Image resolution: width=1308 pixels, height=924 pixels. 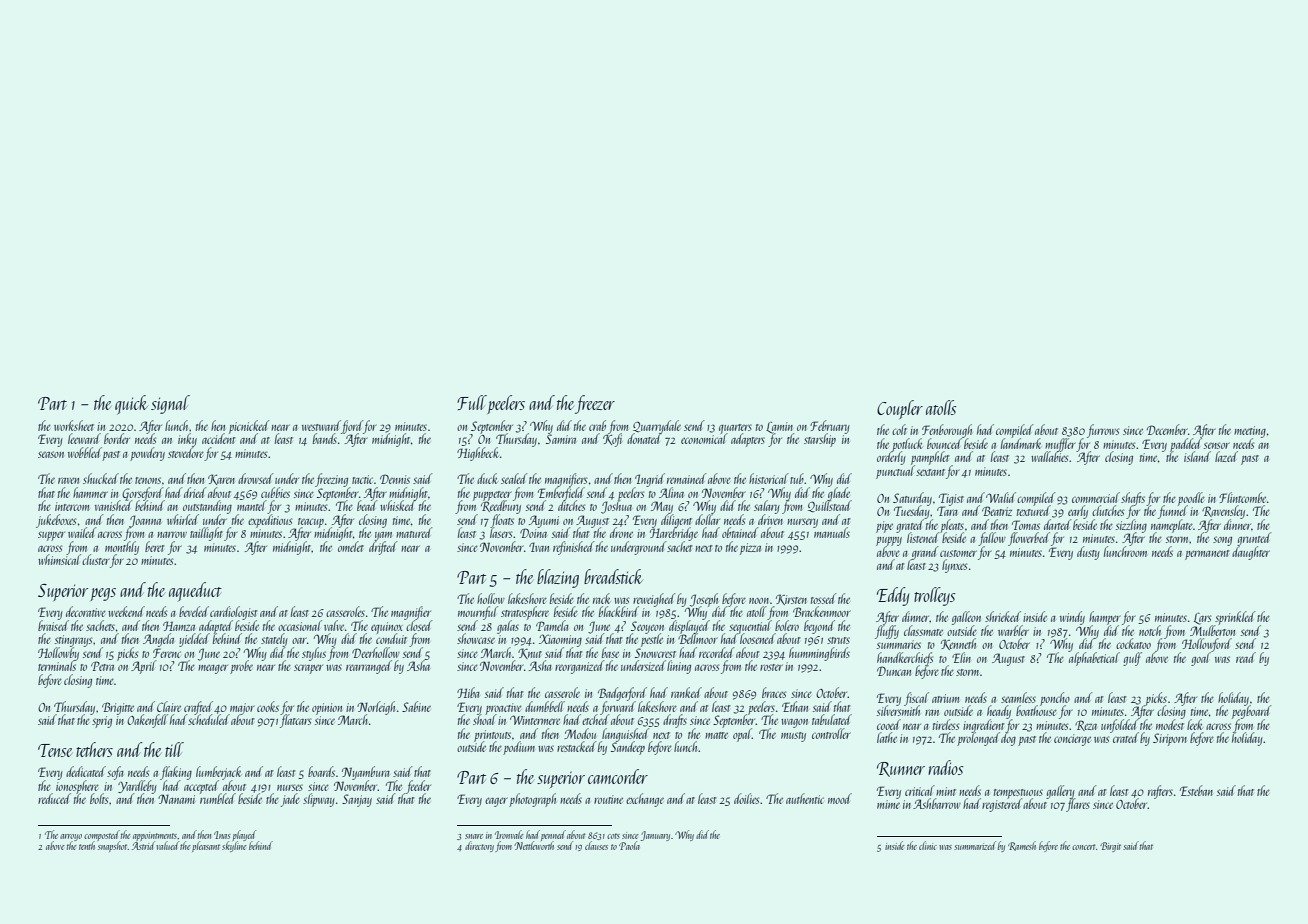 I want to click on freezer, so click(x=595, y=404).
